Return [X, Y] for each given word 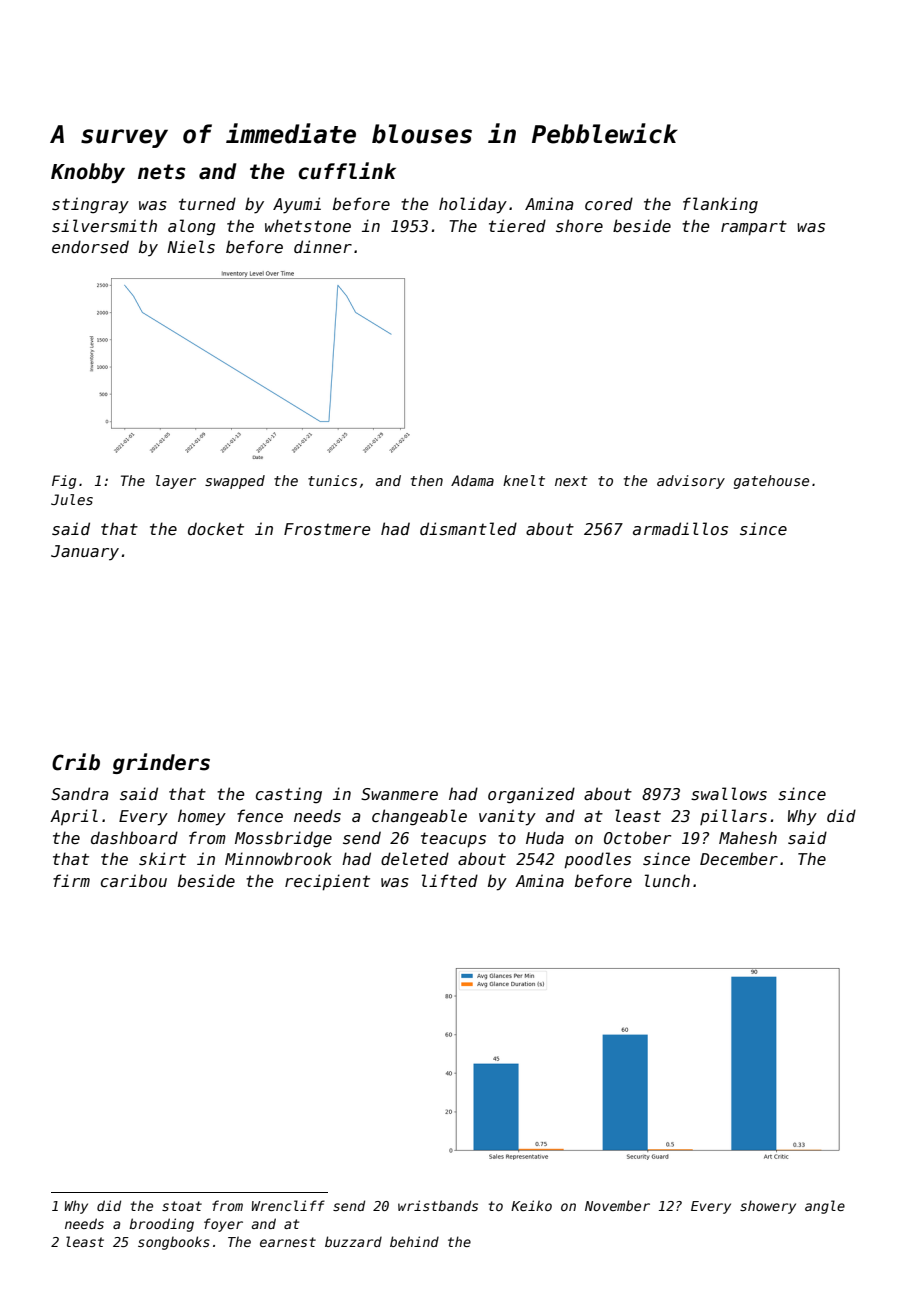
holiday [473, 205]
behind [414, 1241]
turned [207, 203]
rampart [754, 228]
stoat [182, 1206]
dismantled [468, 529]
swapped [235, 482]
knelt [524, 480]
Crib [76, 762]
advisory [691, 482]
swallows [729, 794]
